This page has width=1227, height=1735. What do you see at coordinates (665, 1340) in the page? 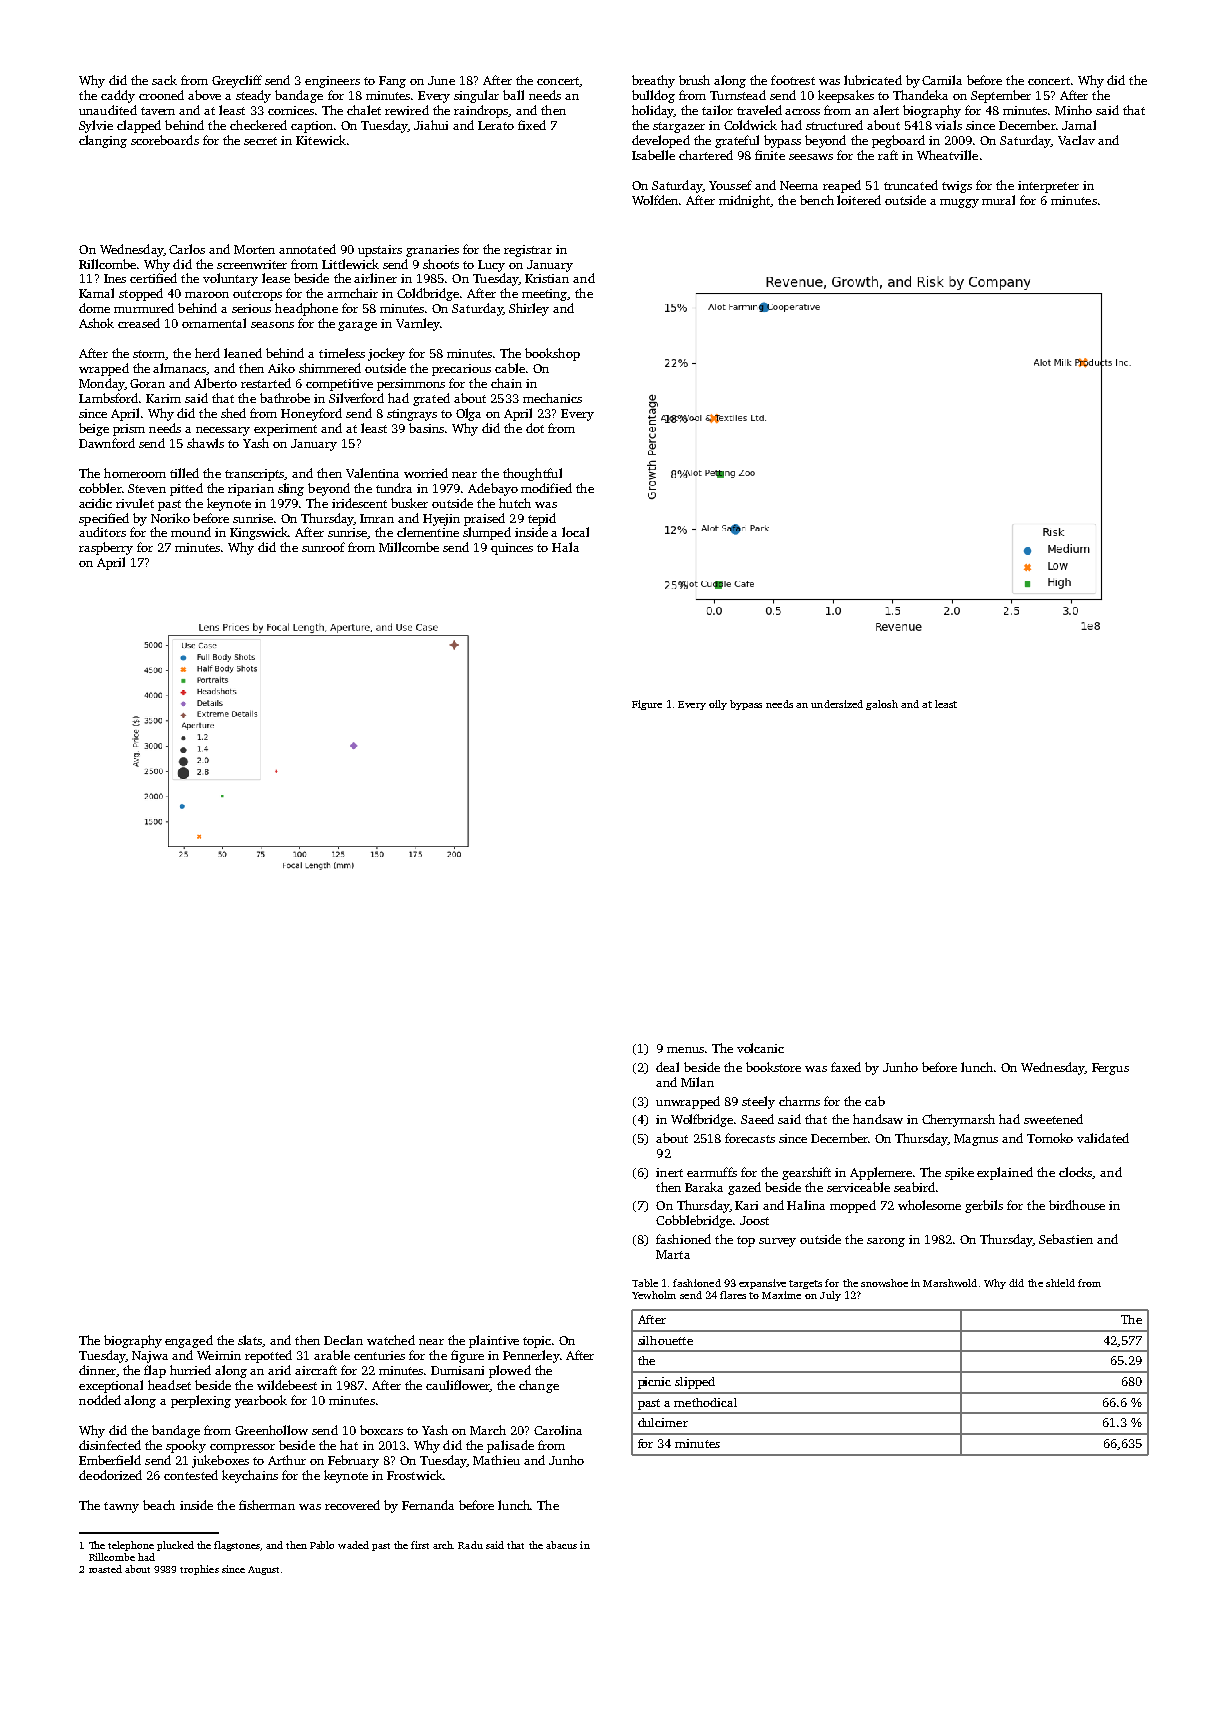
I see `silhouette` at bounding box center [665, 1340].
